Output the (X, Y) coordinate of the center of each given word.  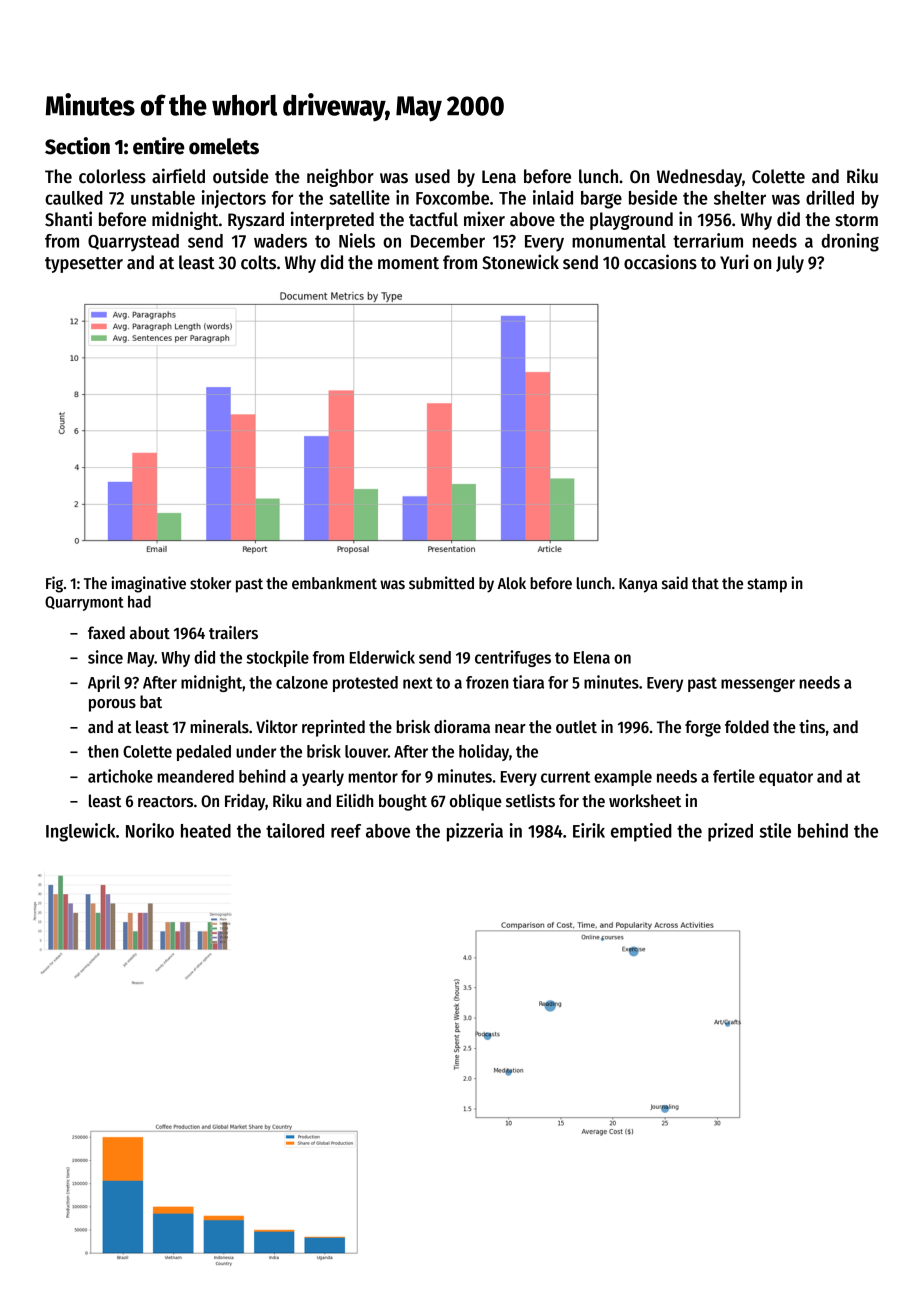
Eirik (589, 830)
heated (206, 831)
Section (77, 146)
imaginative (148, 584)
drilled (830, 197)
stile (775, 830)
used (432, 176)
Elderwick (382, 657)
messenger (758, 685)
